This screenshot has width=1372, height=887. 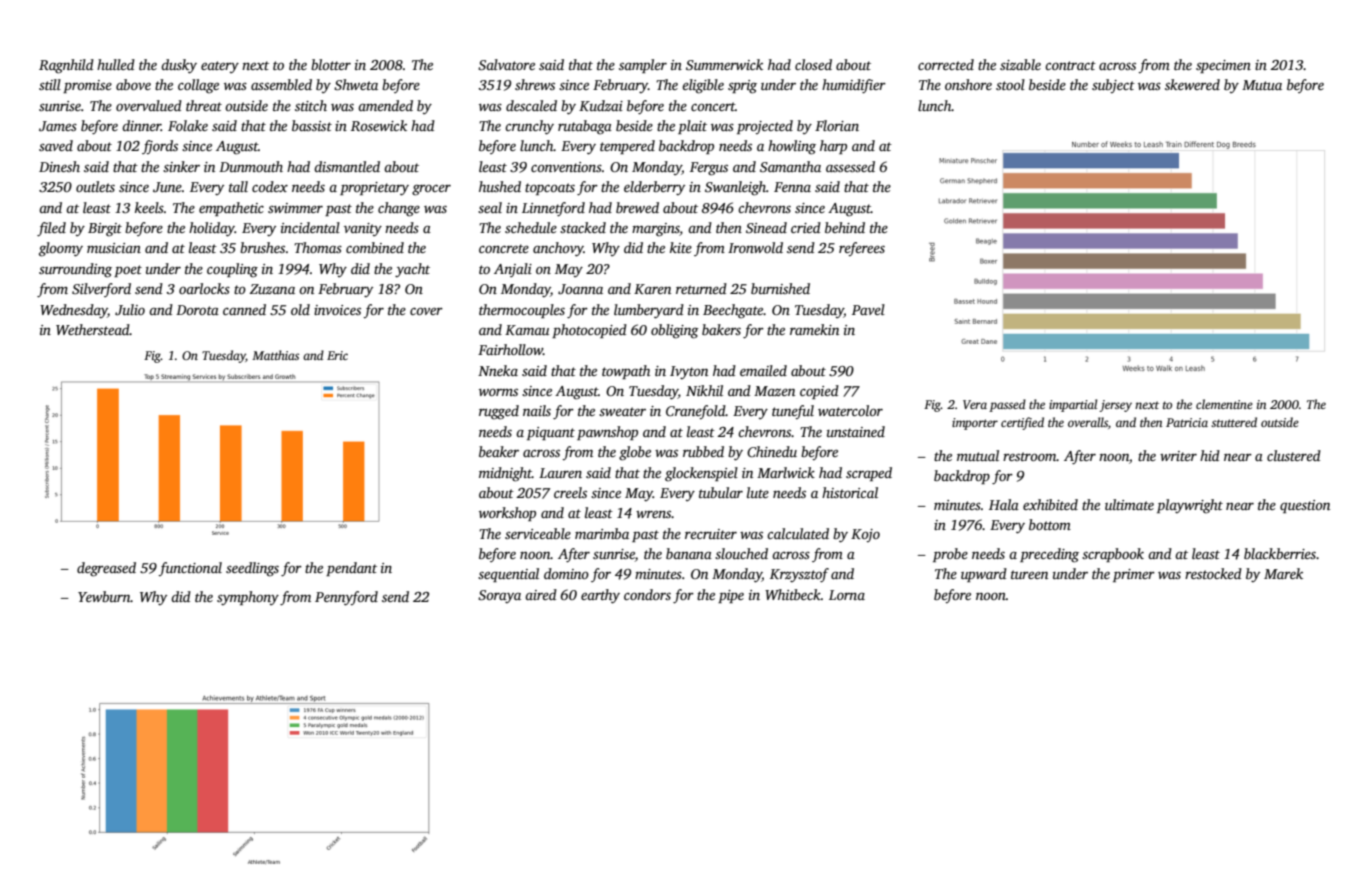 I want to click on restroom, so click(x=1029, y=456).
